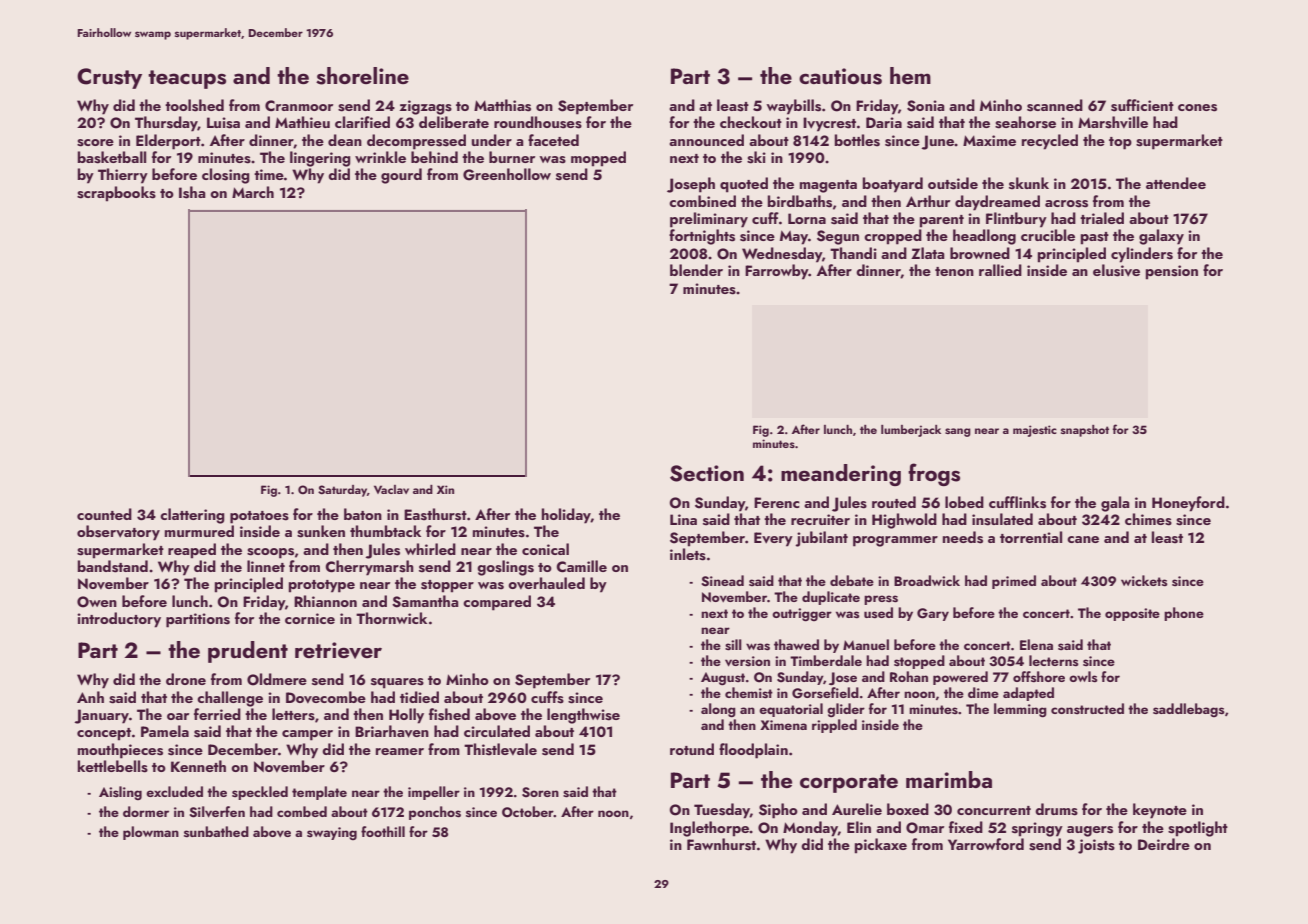 Image resolution: width=1308 pixels, height=924 pixels. Describe the element at coordinates (1035, 431) in the image. I see `majestic` at that location.
